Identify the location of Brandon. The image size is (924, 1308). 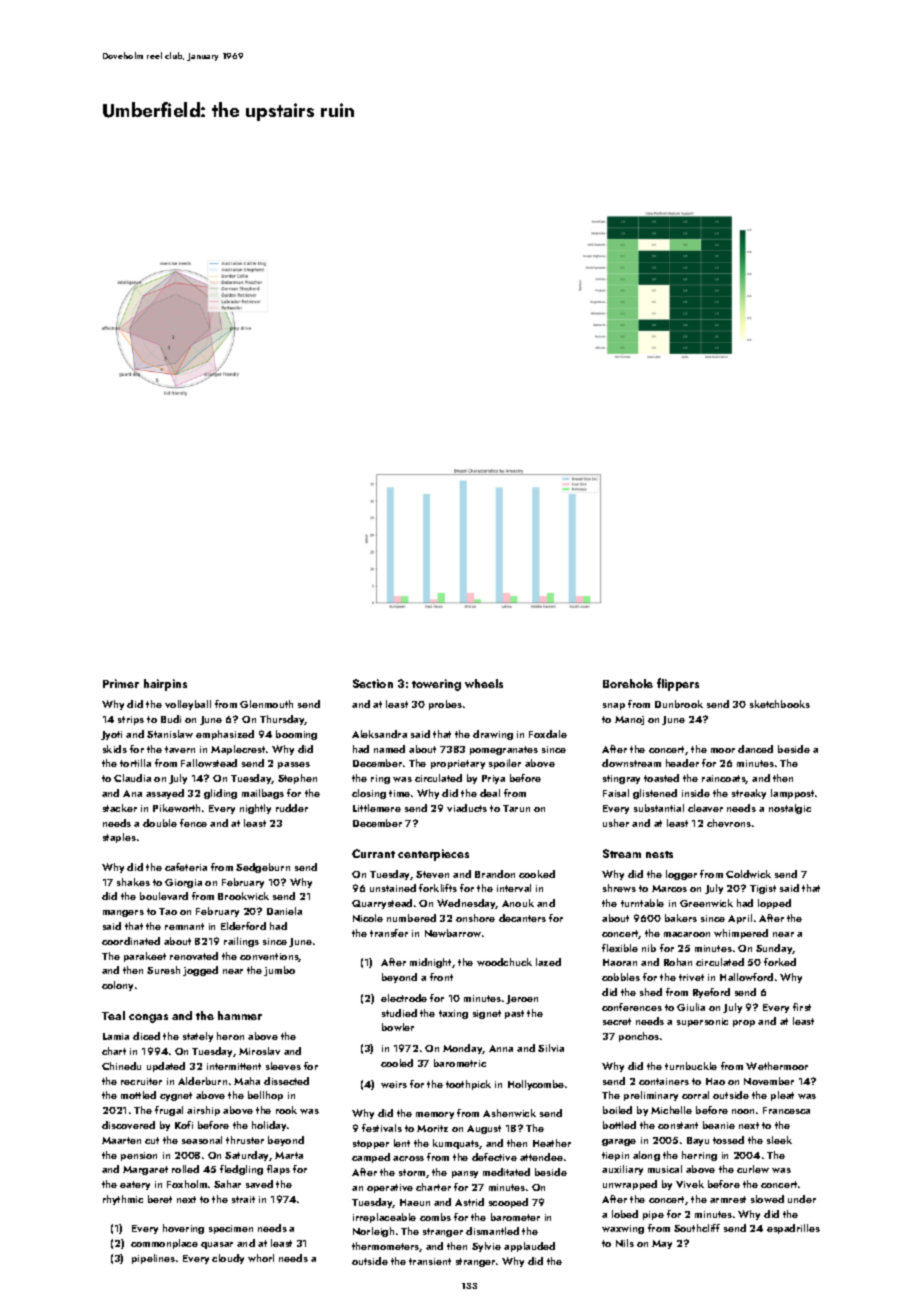
(495, 874).
